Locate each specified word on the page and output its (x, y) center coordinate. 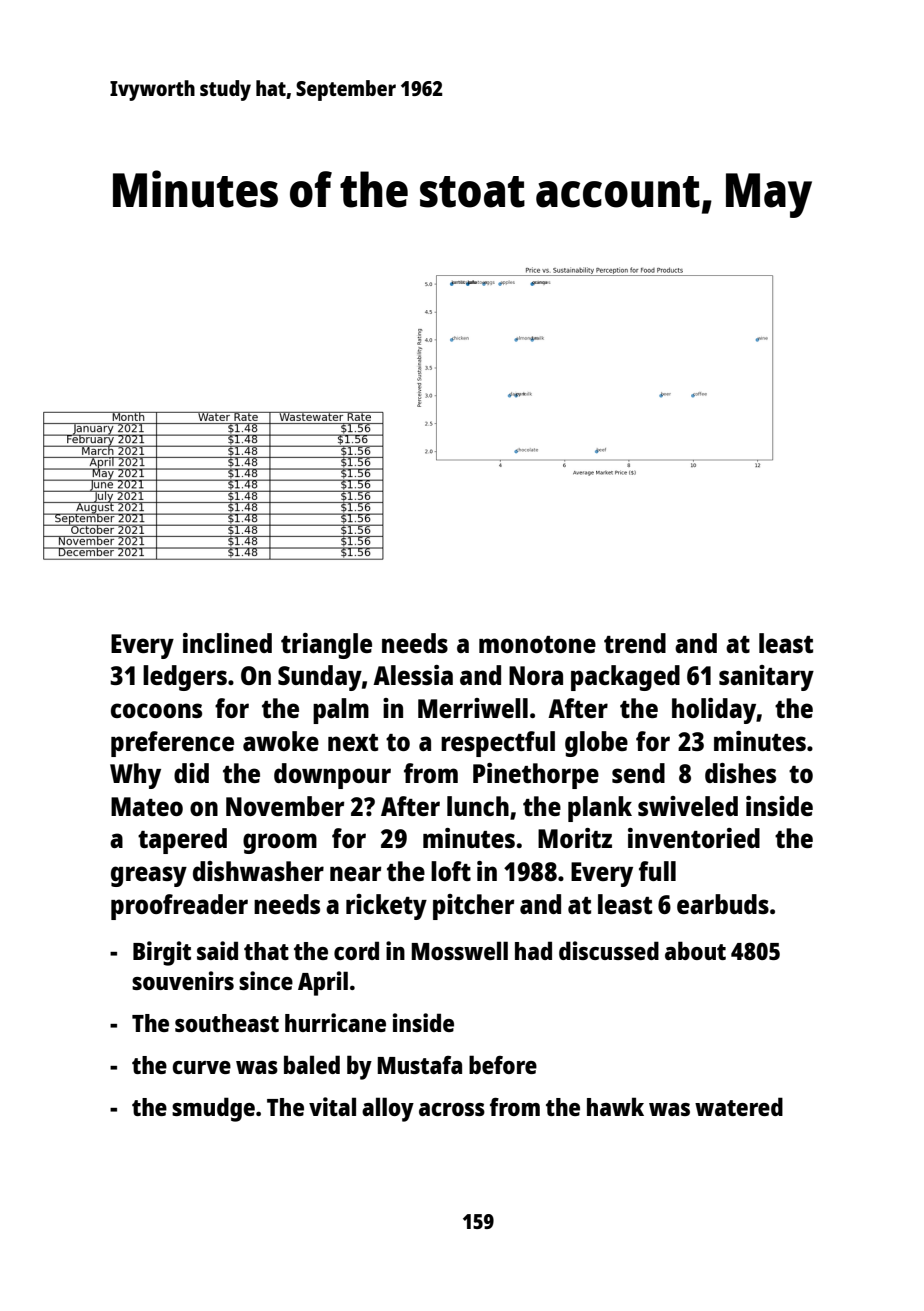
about (695, 950)
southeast (227, 1023)
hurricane (335, 1022)
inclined (227, 643)
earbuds (723, 904)
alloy (388, 1109)
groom (280, 843)
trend (635, 643)
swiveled (688, 806)
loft (451, 871)
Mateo (147, 806)
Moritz (575, 838)
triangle (326, 646)
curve (201, 1067)
